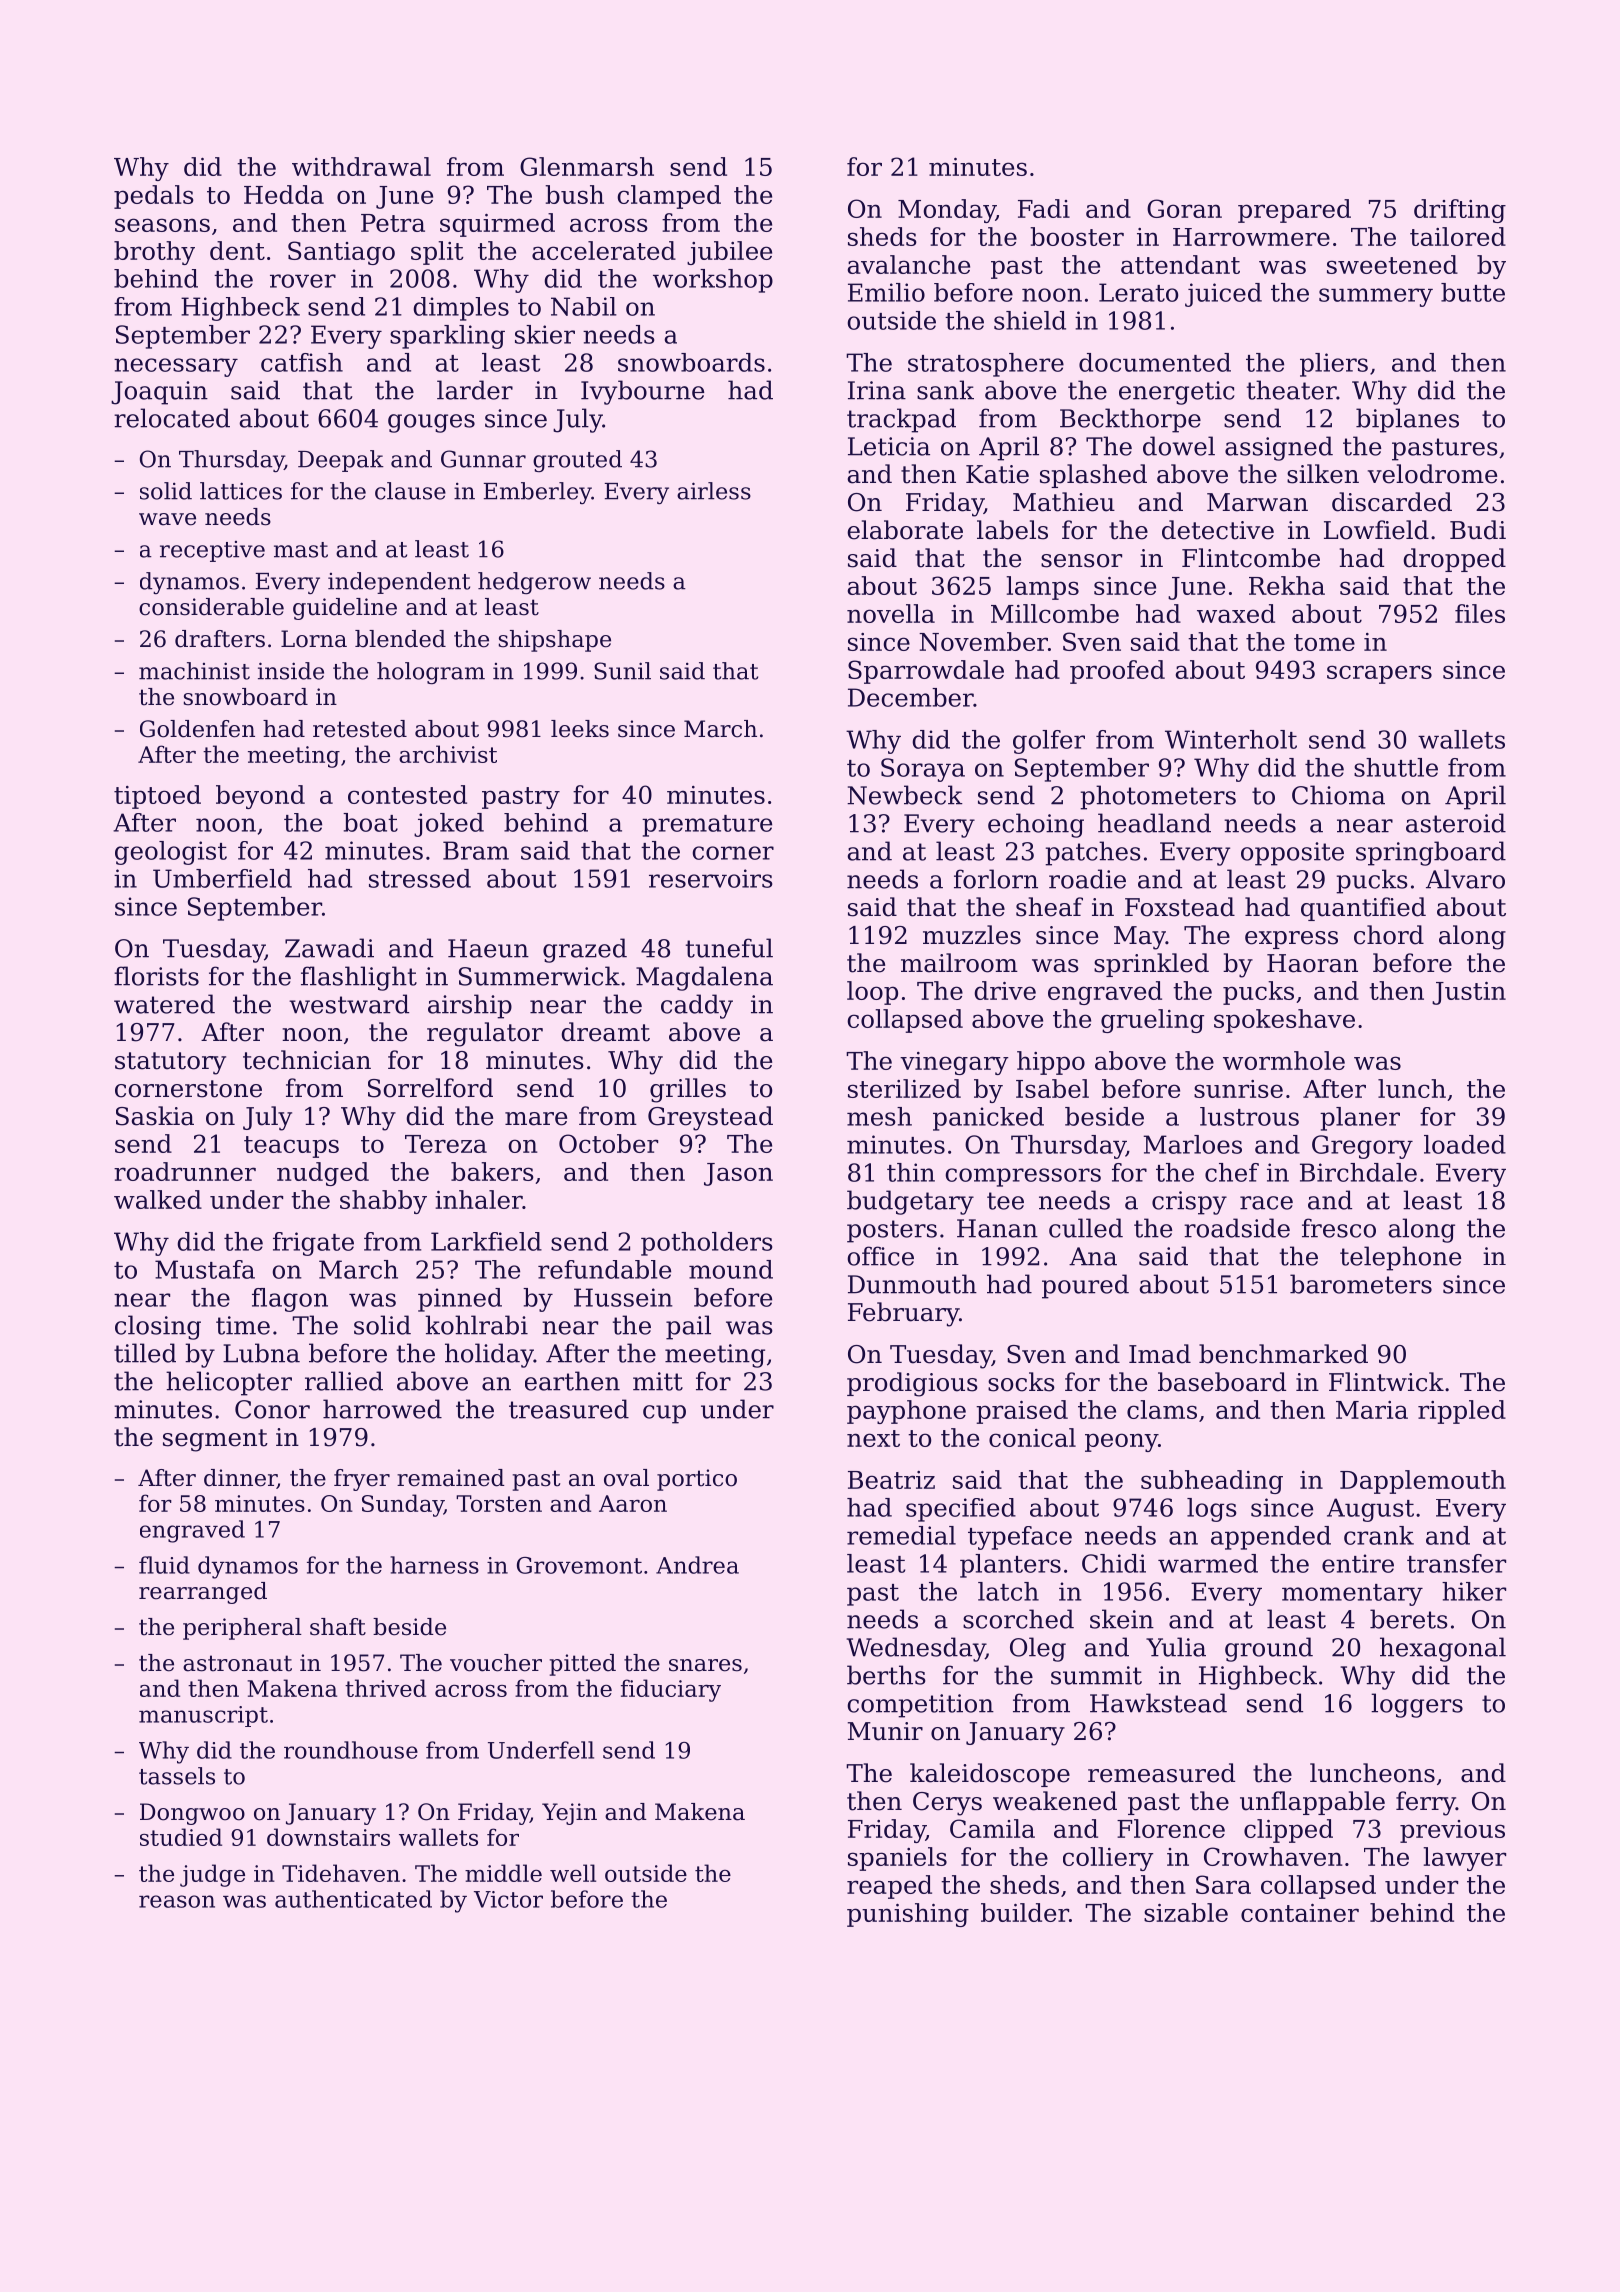  What do you see at coordinates (538, 493) in the page?
I see `Emberley` at bounding box center [538, 493].
